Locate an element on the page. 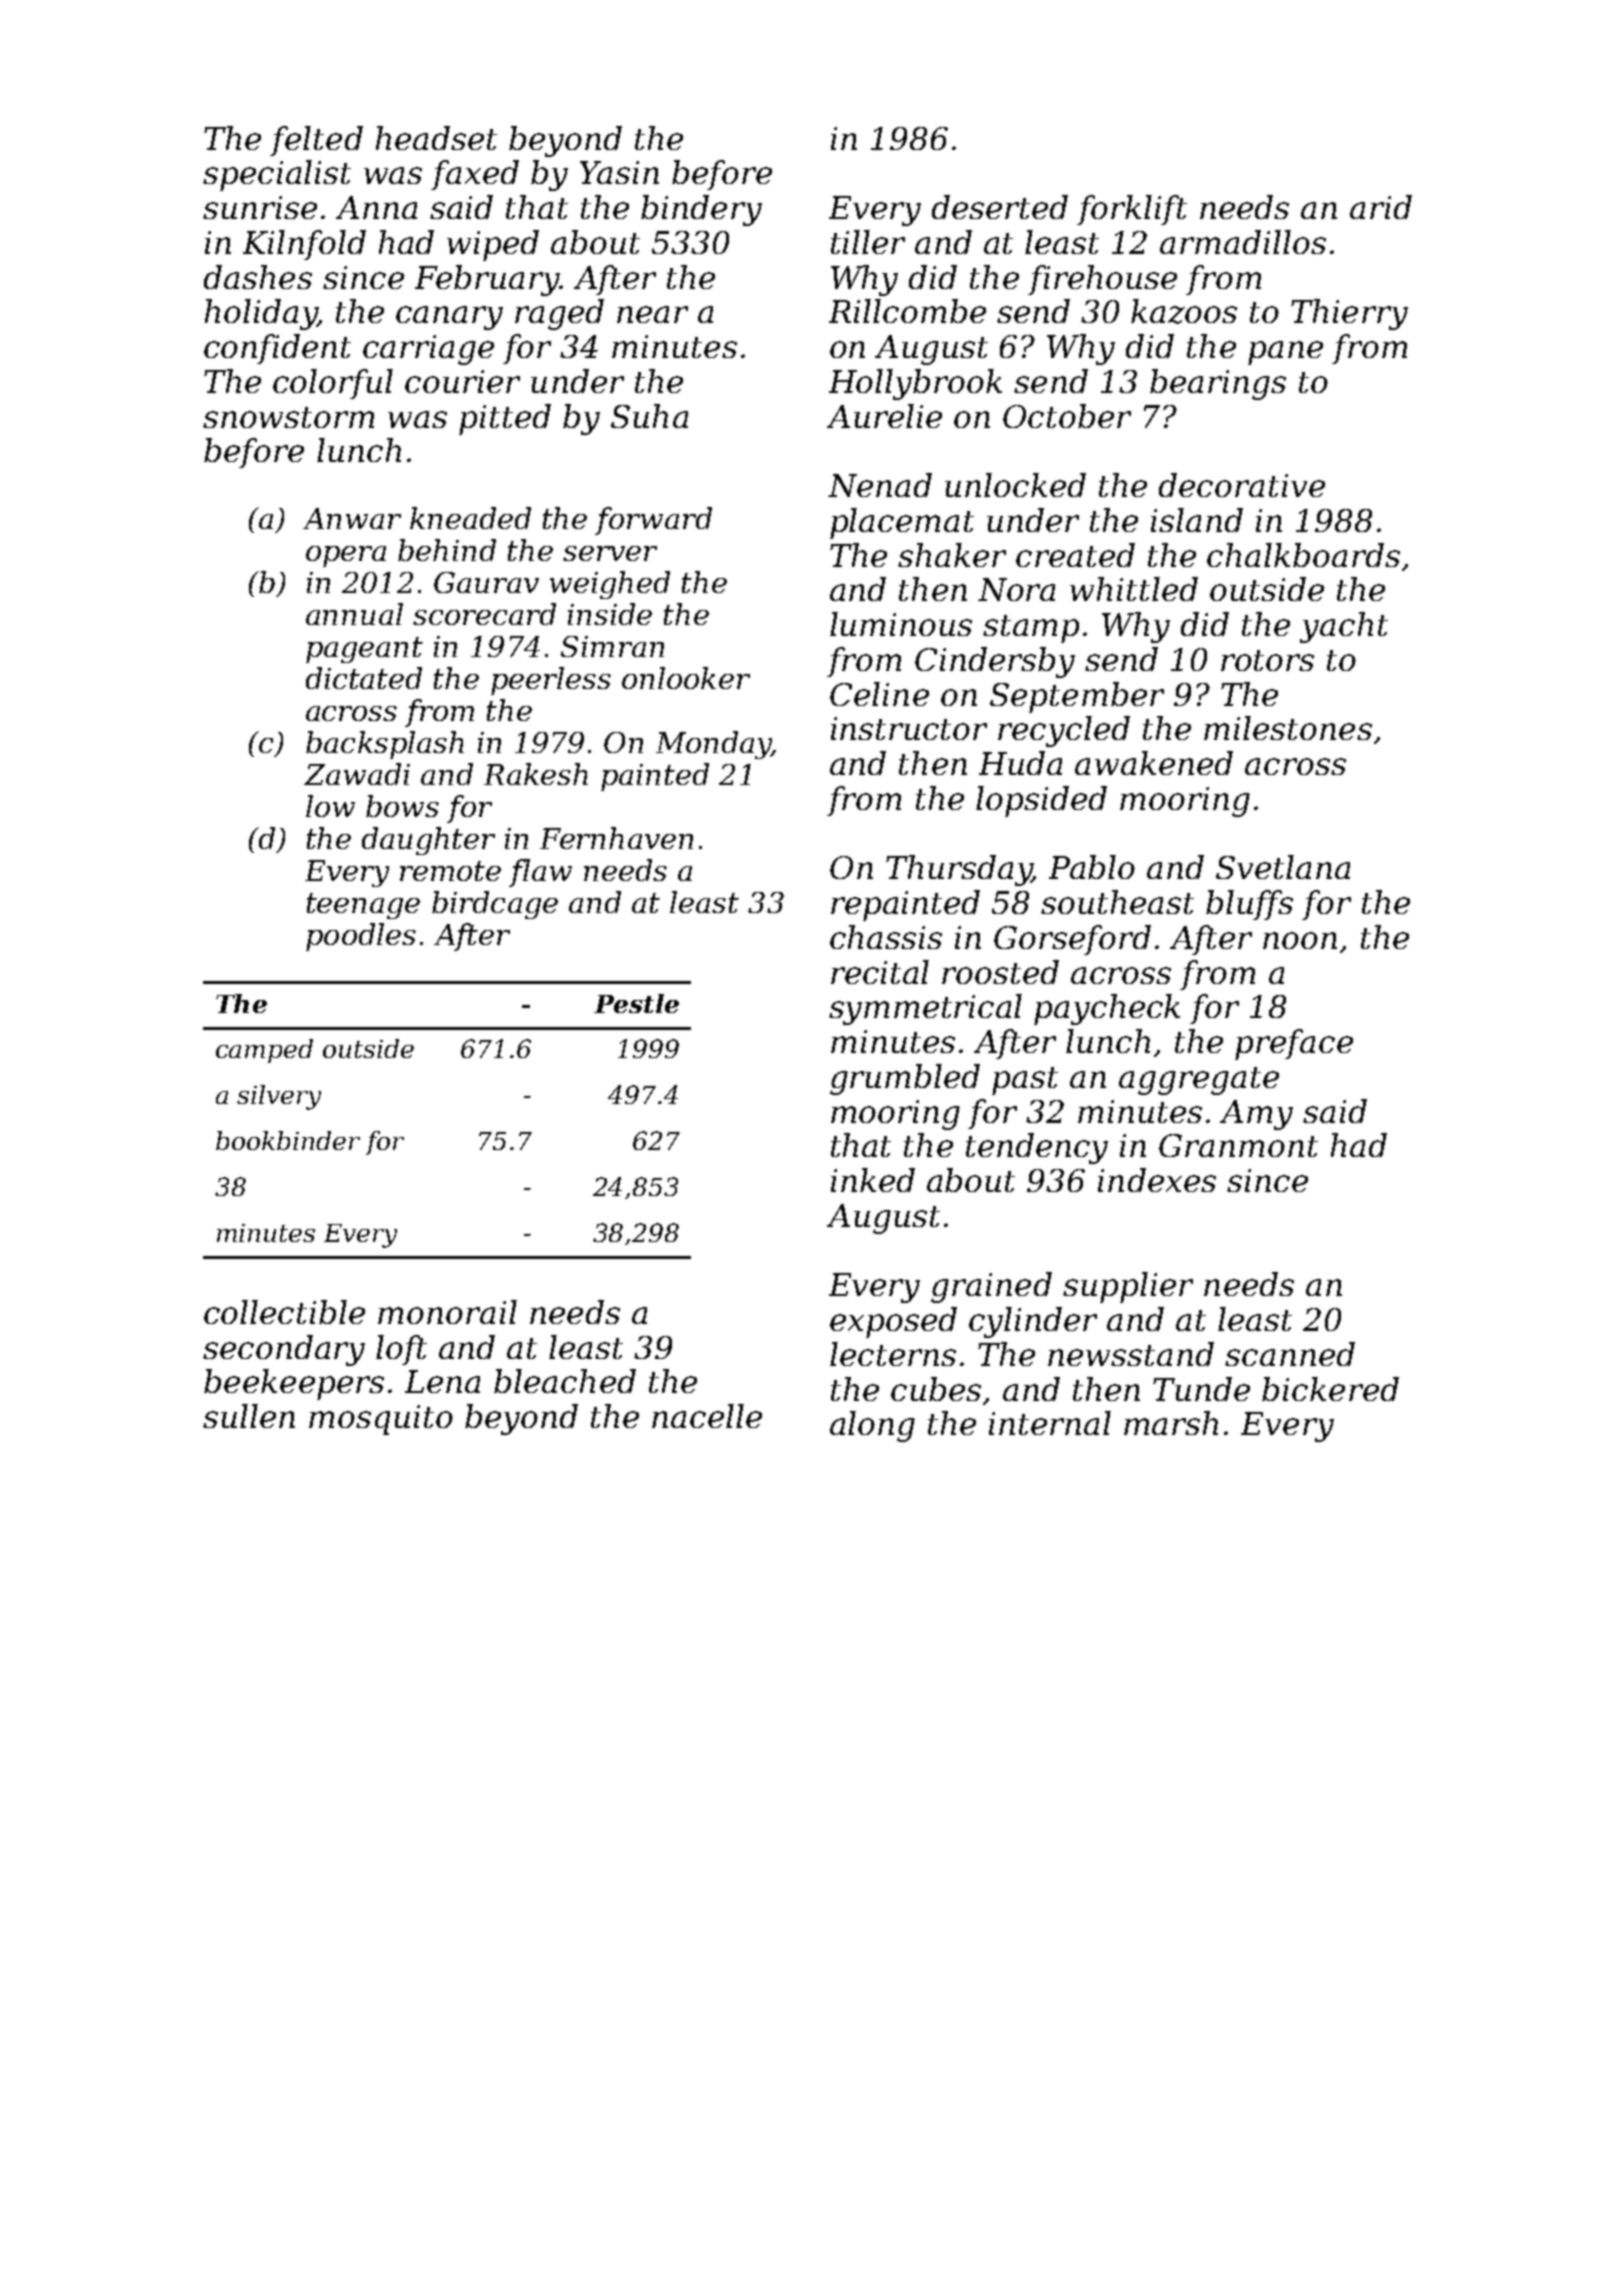 The height and width of the page is (2292, 1620). forklift is located at coordinates (1132, 210).
